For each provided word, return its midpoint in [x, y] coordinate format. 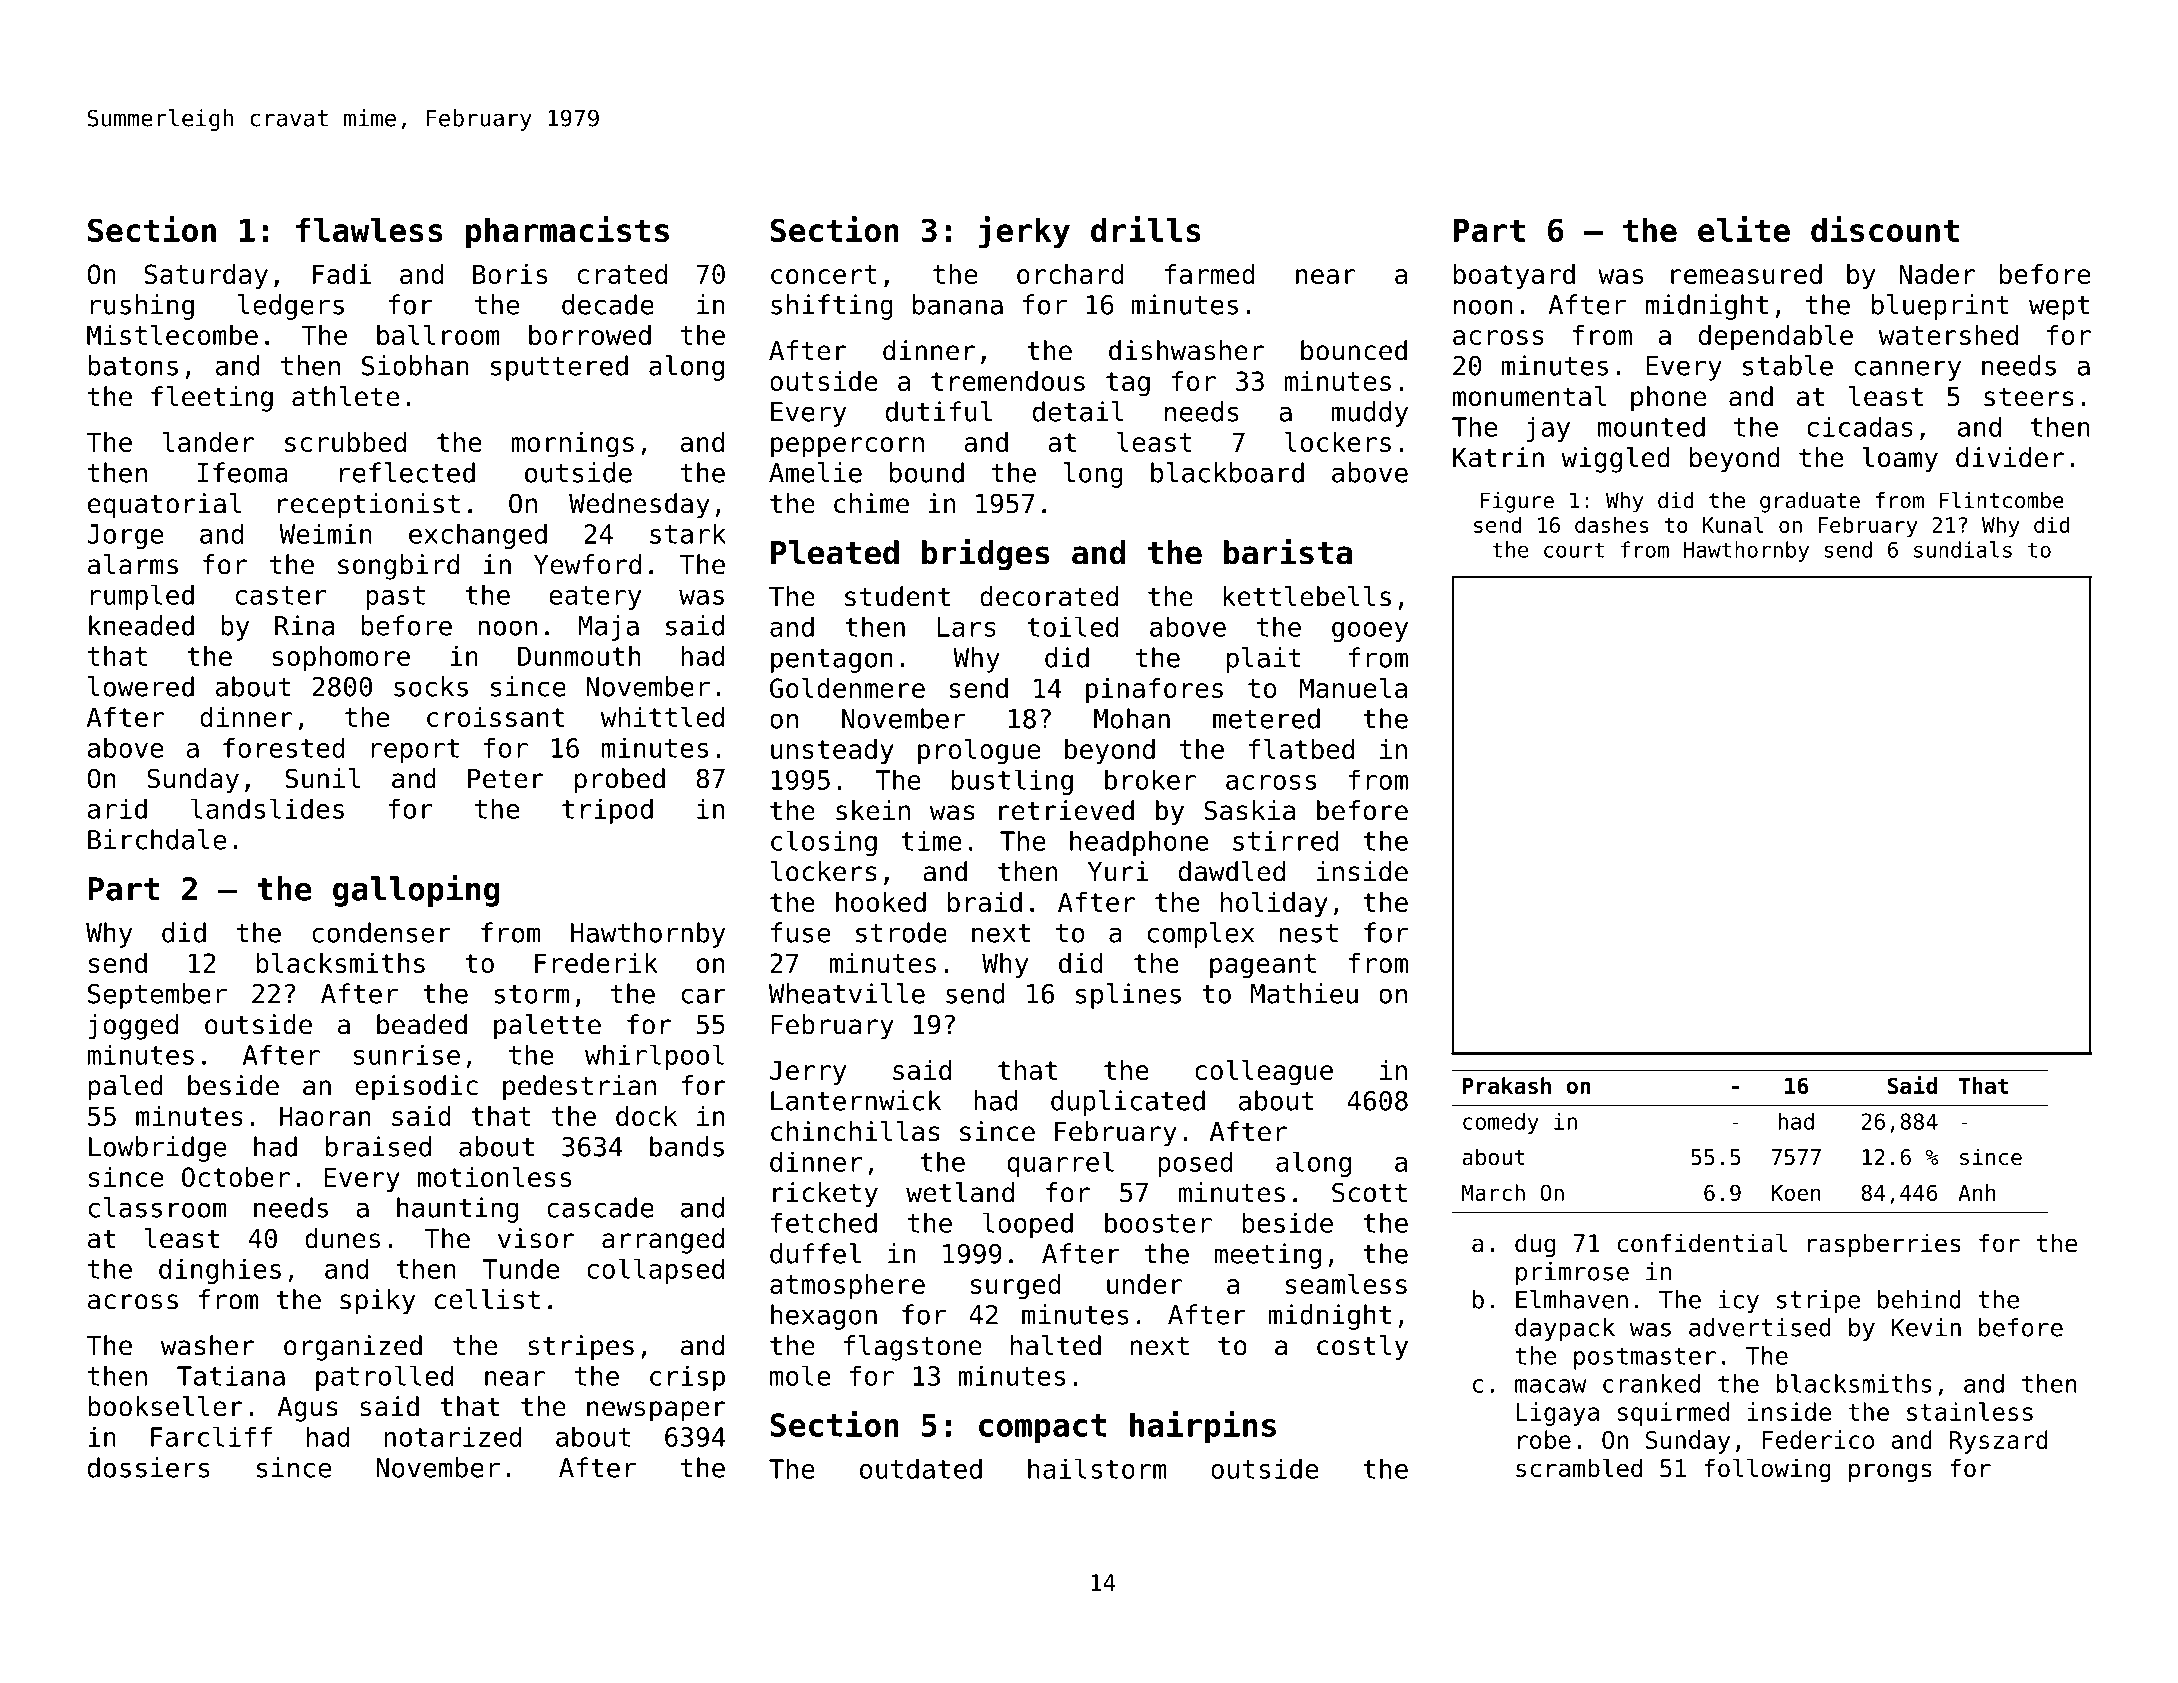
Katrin [1498, 457]
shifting [832, 307]
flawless [369, 230]
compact [1042, 1428]
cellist [487, 1299]
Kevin [1926, 1327]
